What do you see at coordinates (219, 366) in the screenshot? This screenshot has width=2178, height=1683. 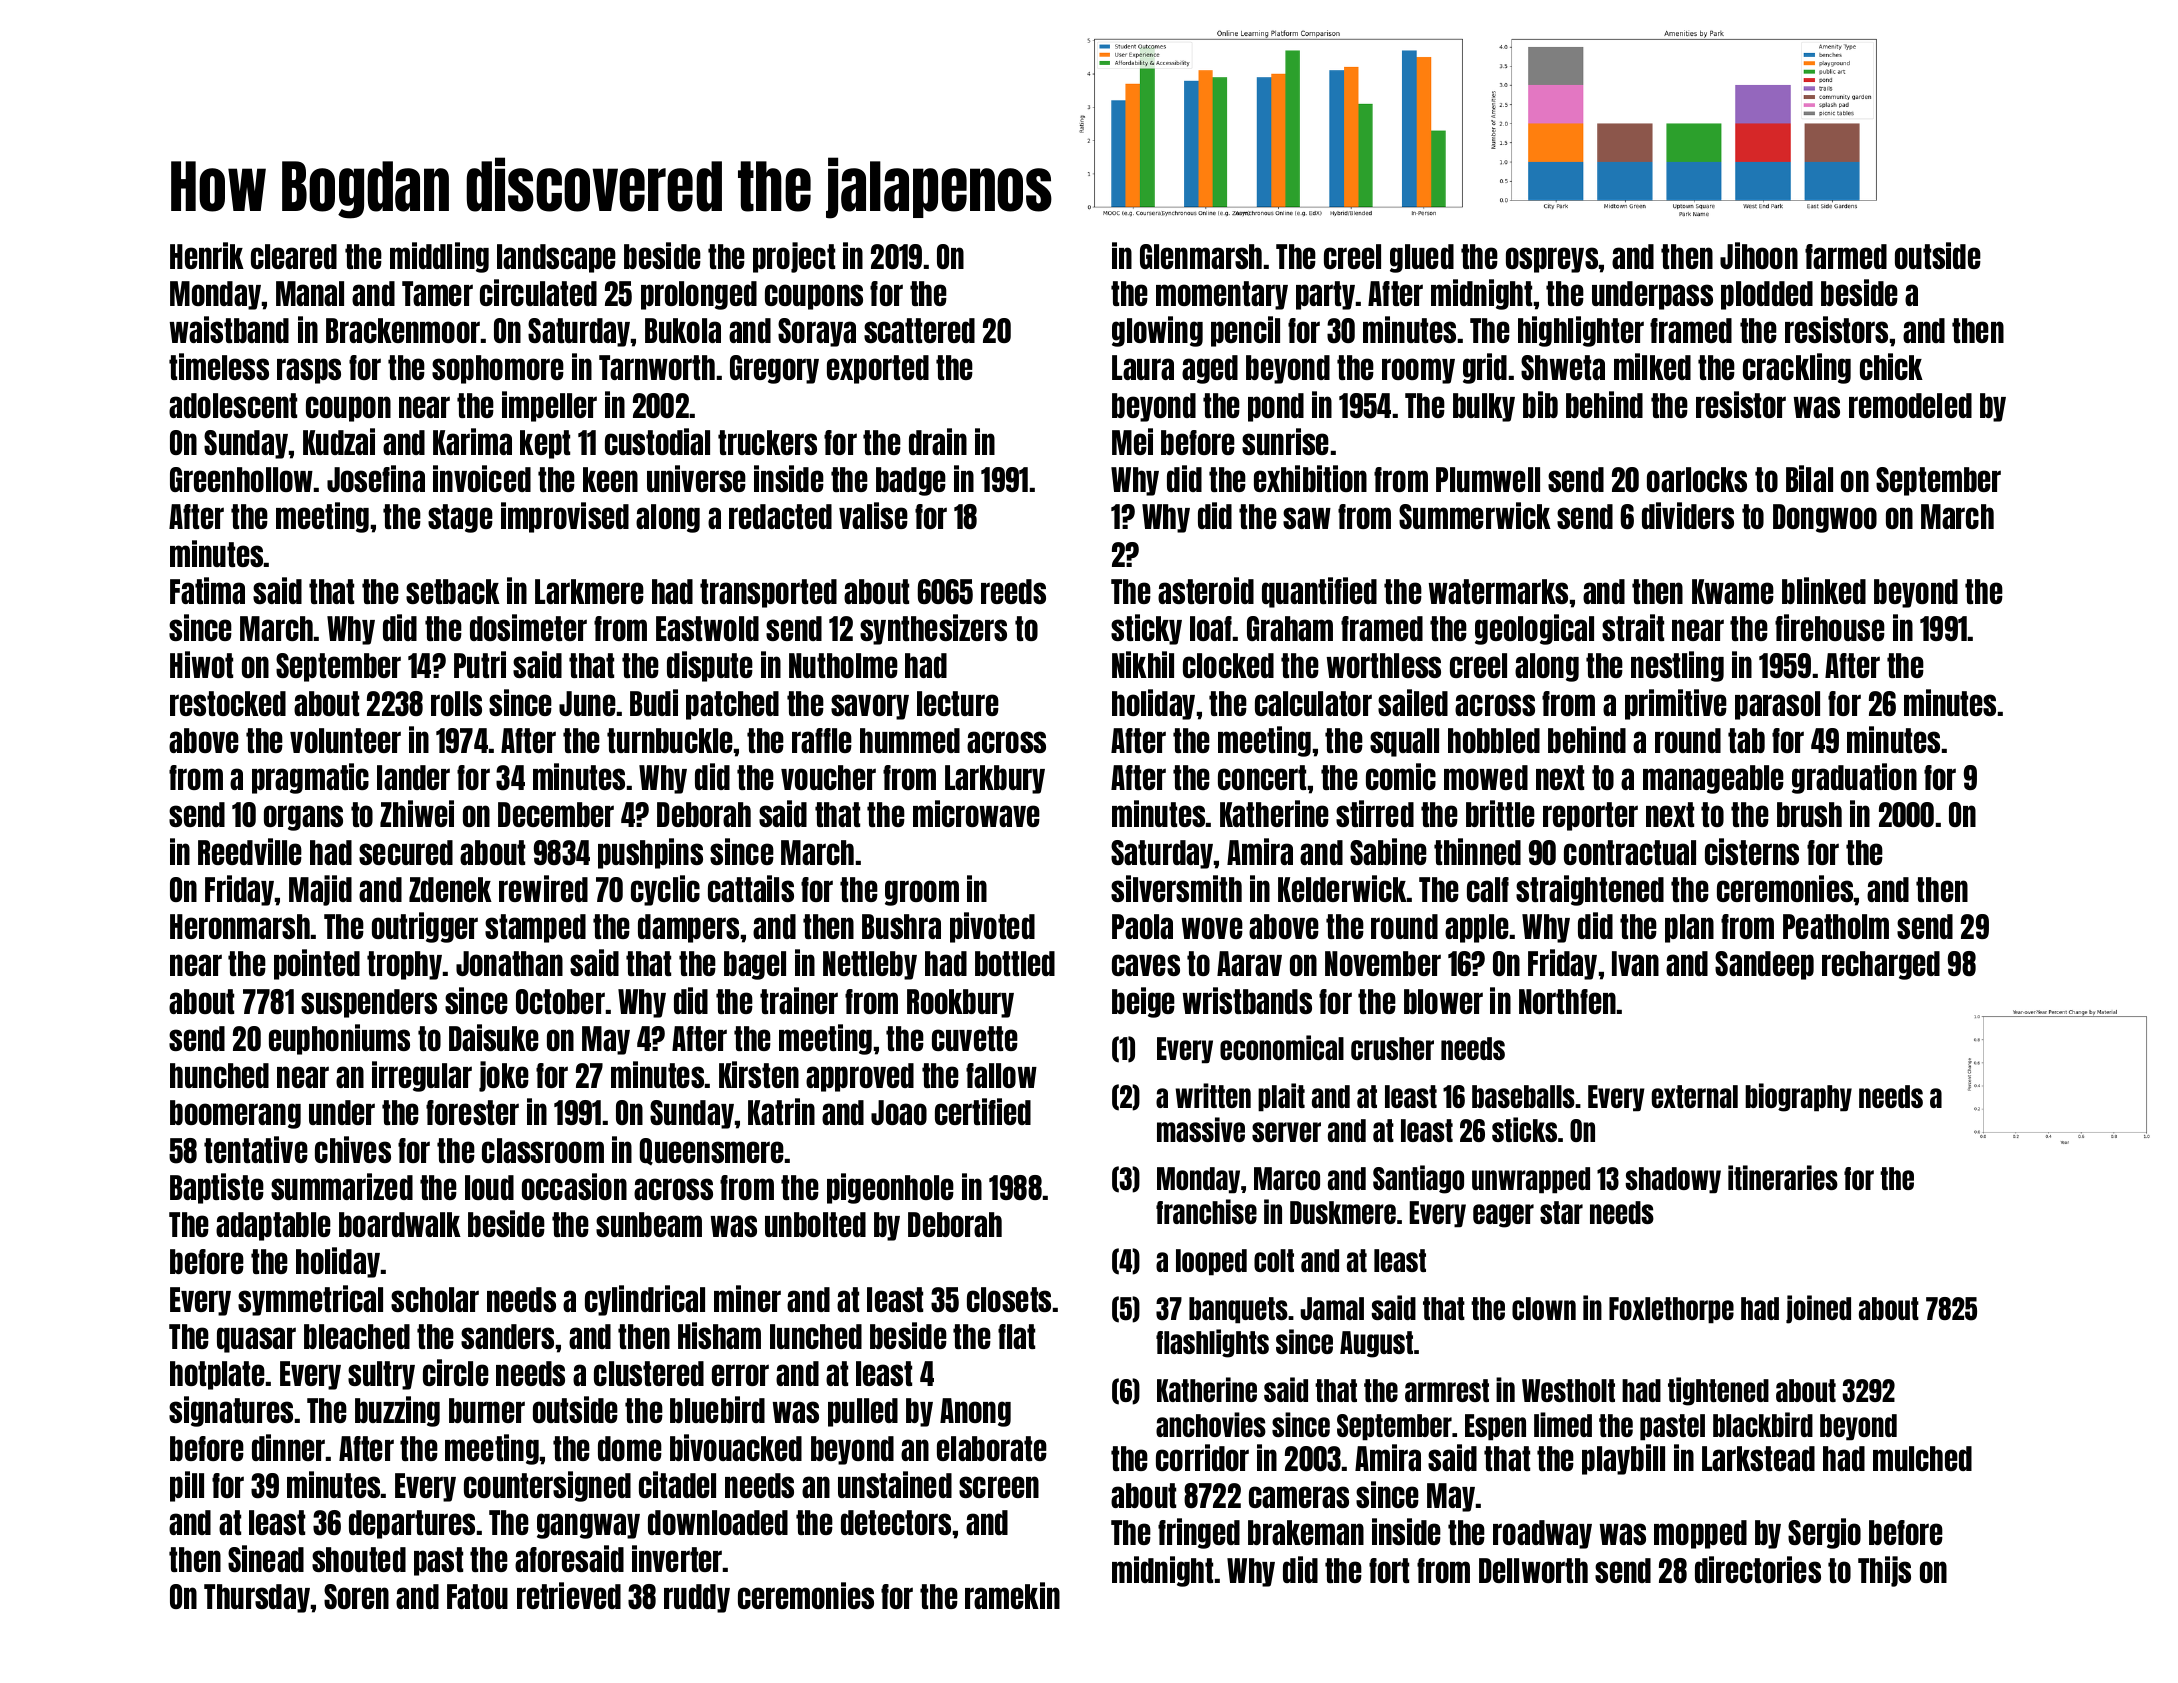 I see `timeless` at bounding box center [219, 366].
